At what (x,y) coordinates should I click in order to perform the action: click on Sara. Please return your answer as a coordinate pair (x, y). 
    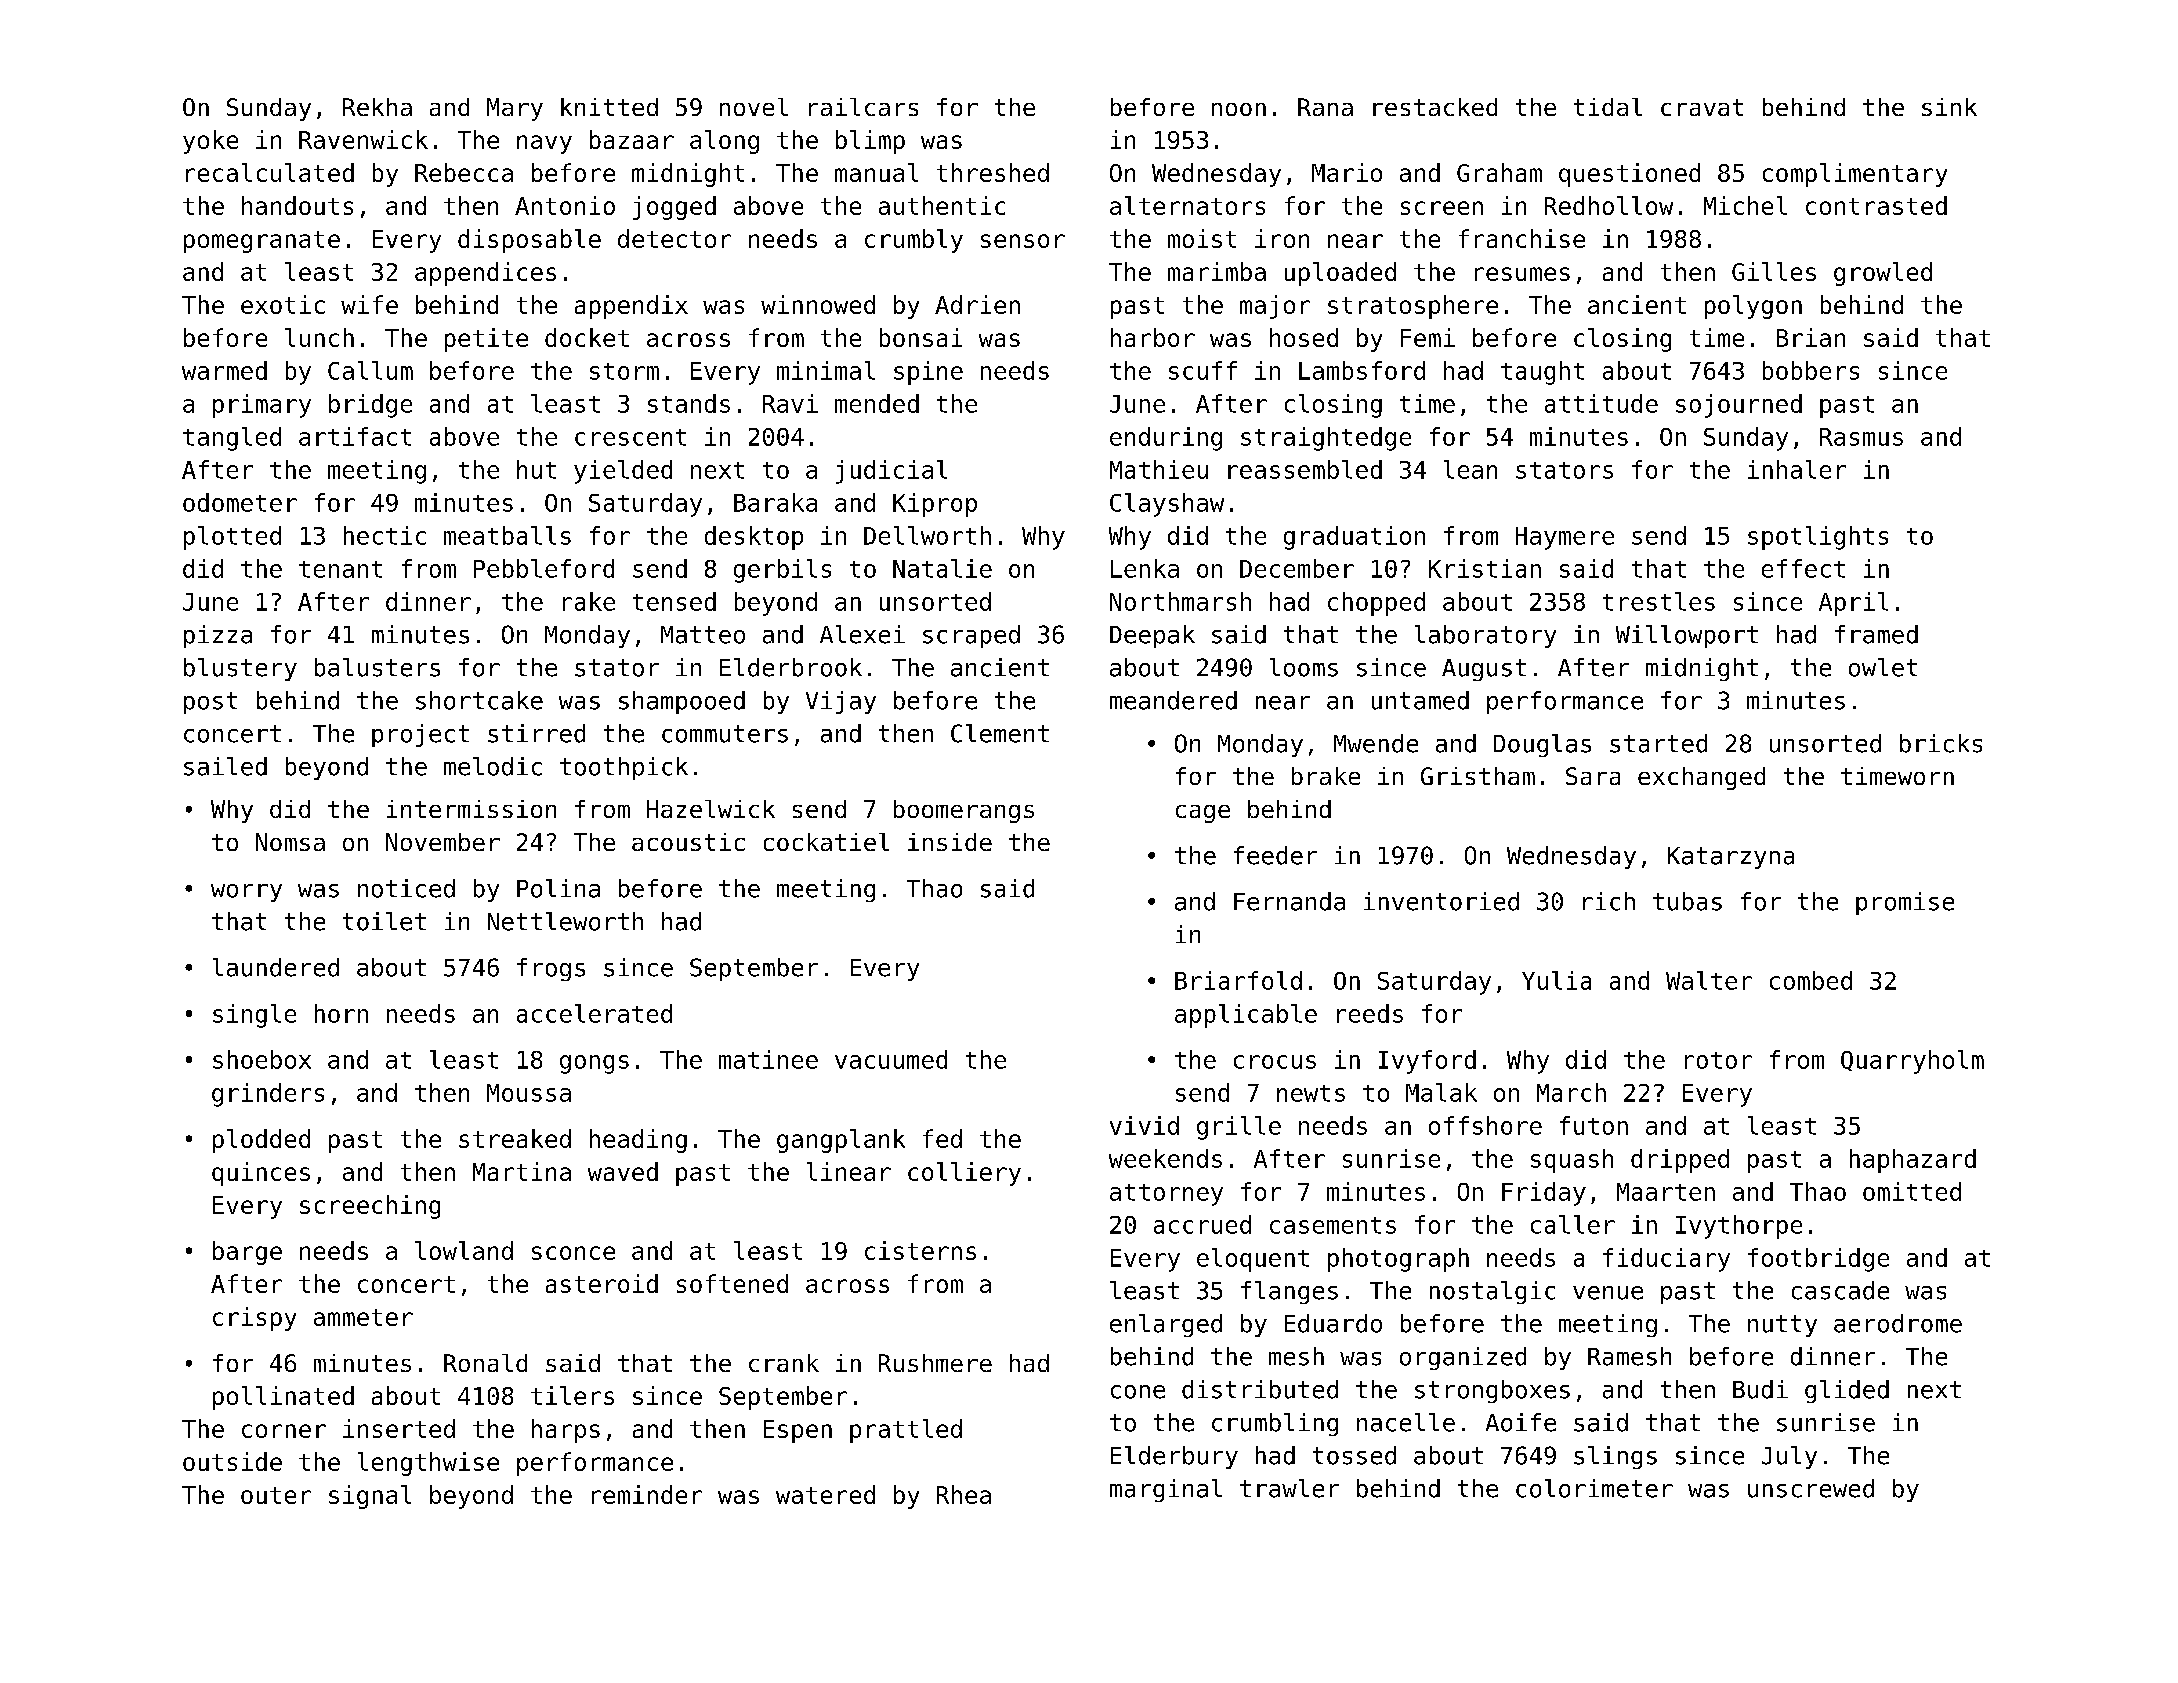
    Looking at the image, I should click on (1593, 776).
